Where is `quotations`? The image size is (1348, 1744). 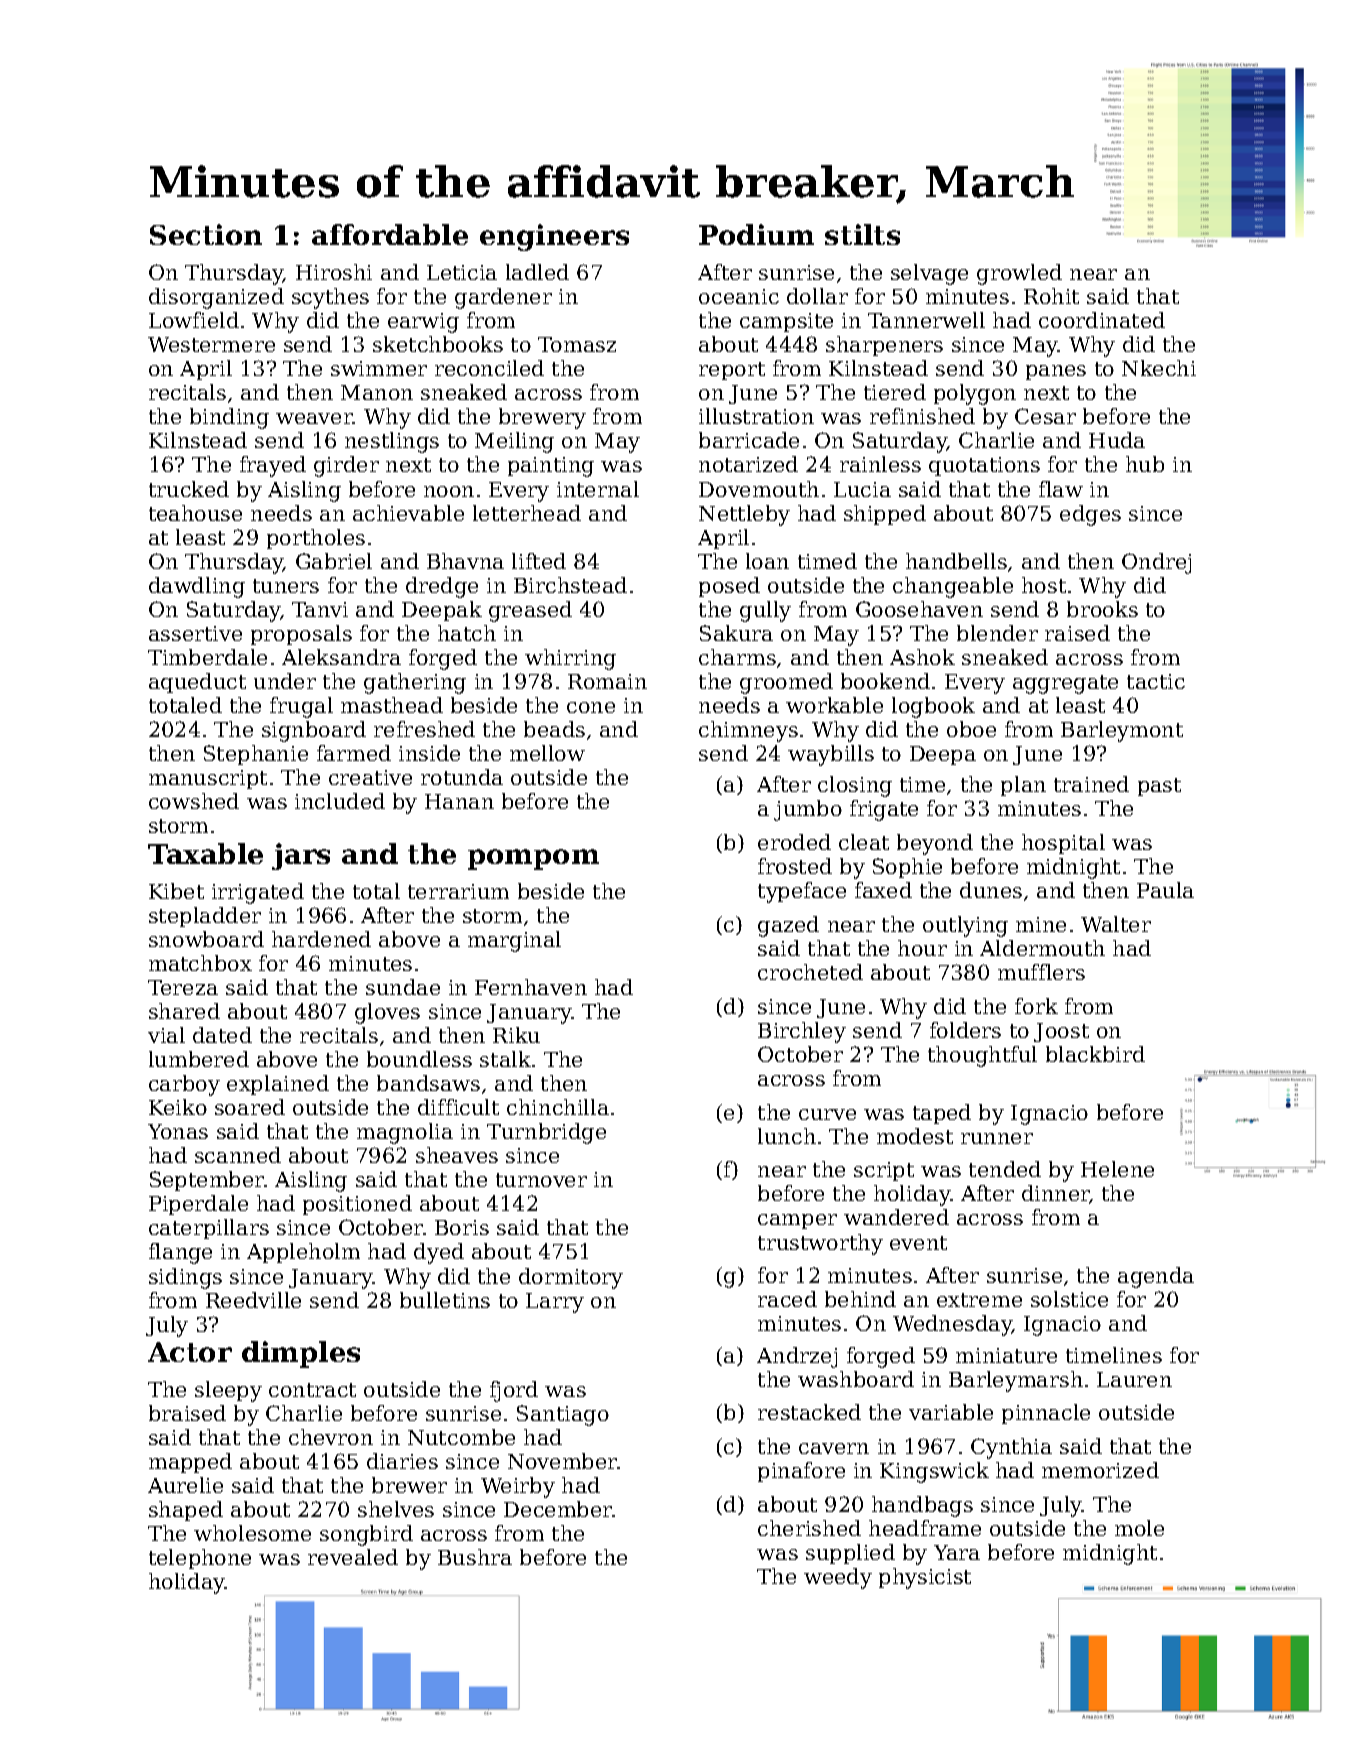
quotations is located at coordinates (984, 466).
